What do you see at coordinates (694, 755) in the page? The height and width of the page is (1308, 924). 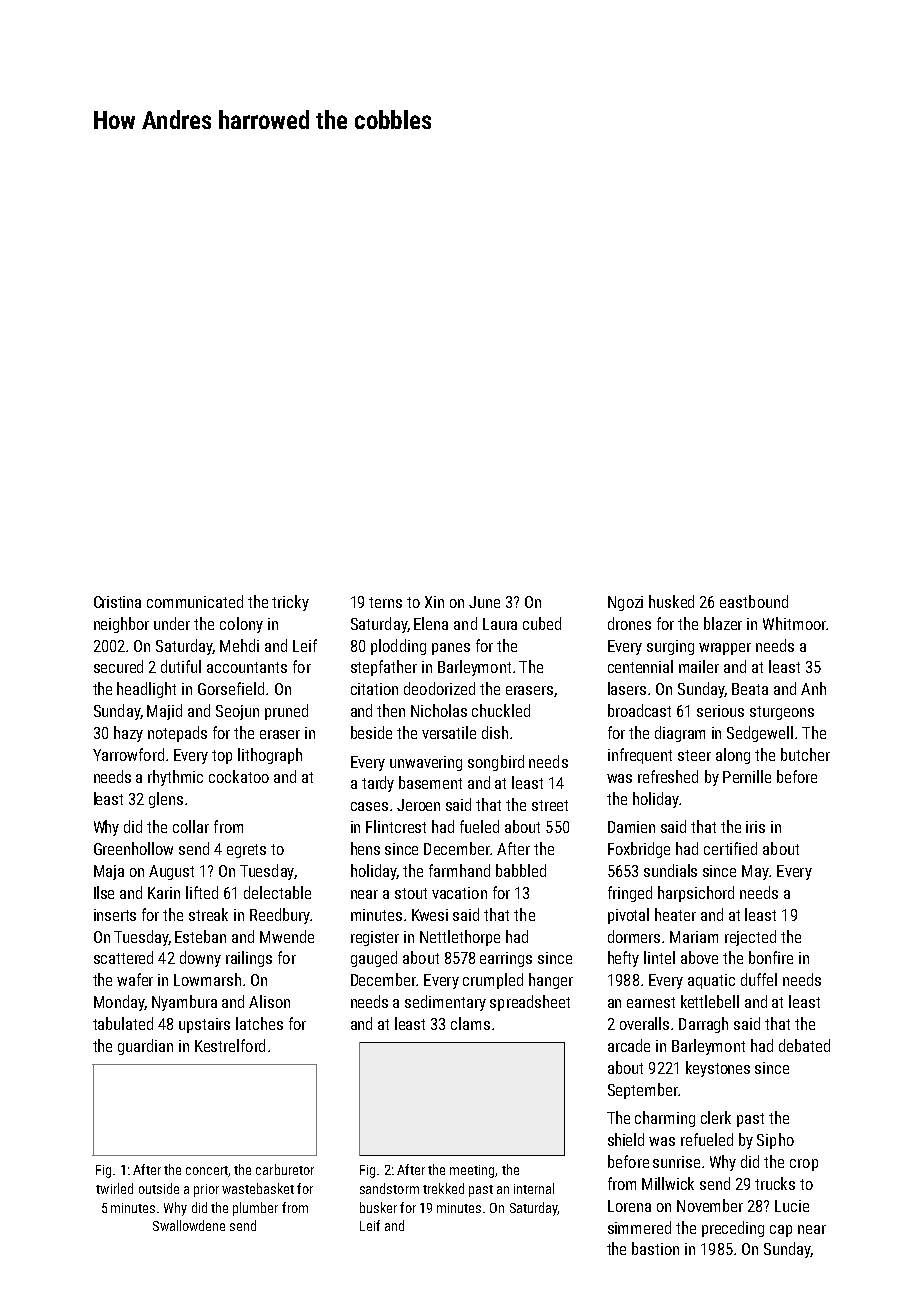 I see `steer` at bounding box center [694, 755].
